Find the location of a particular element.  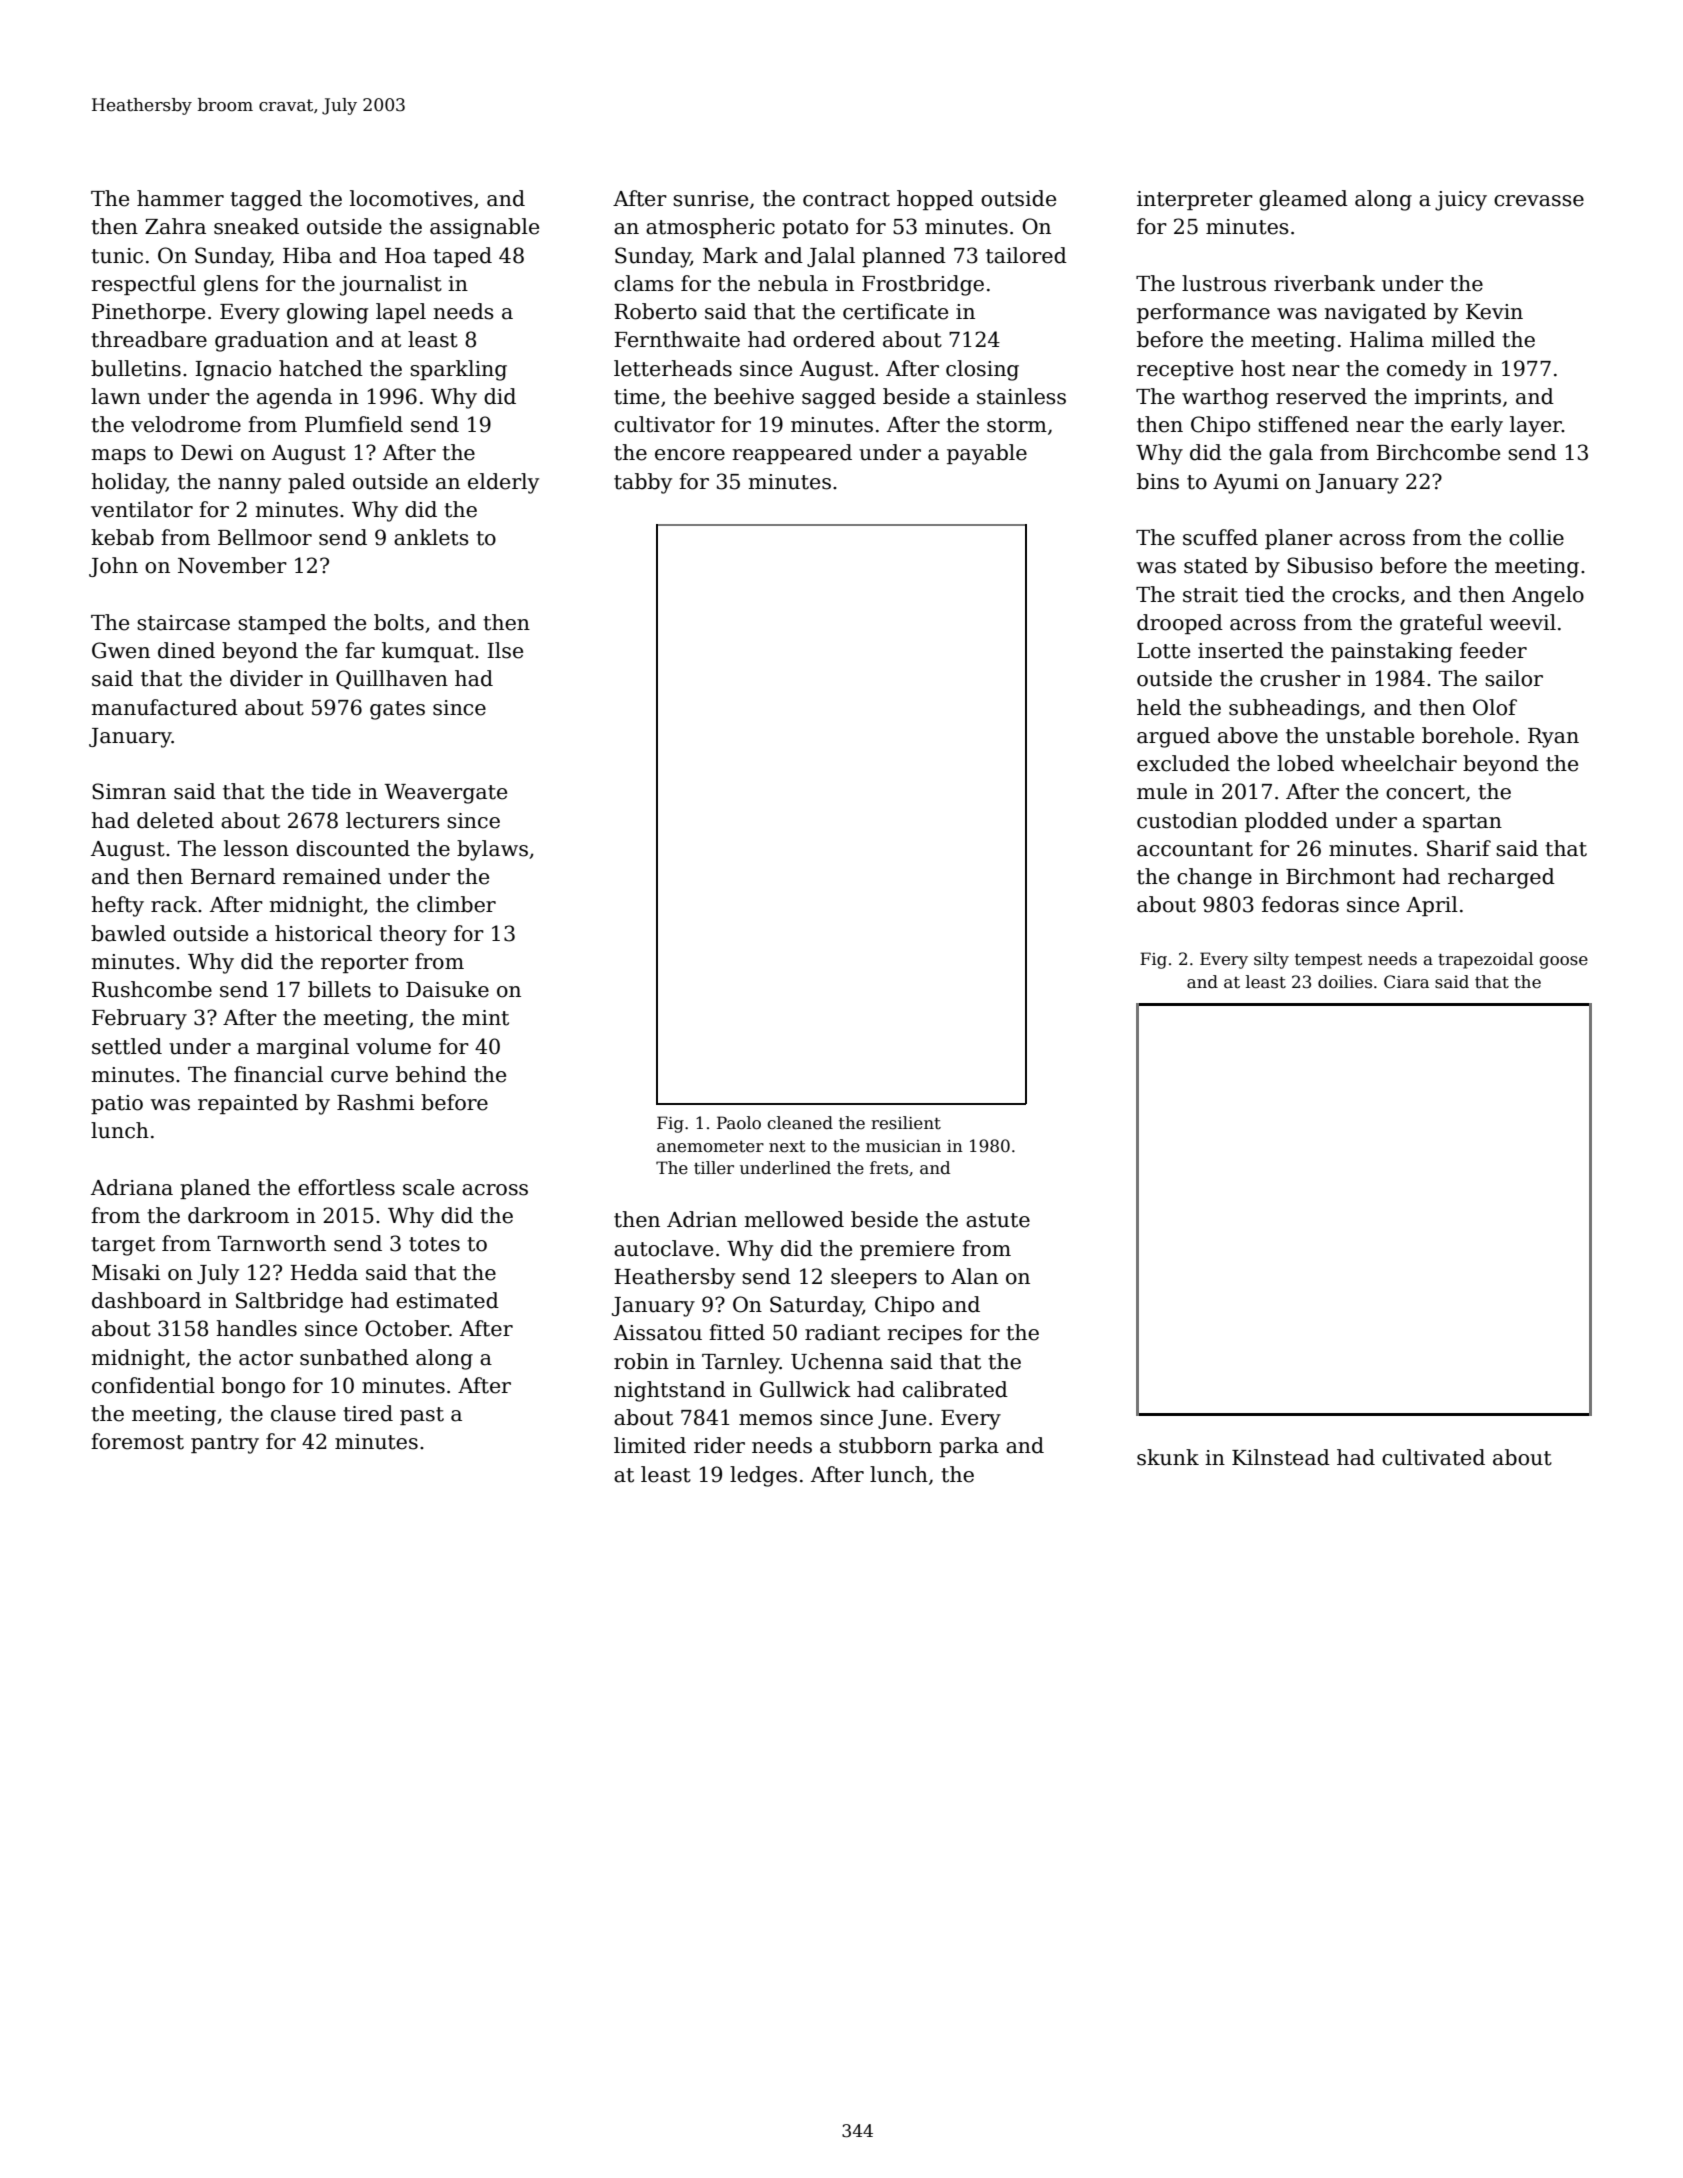

cultivated is located at coordinates (1433, 1457).
